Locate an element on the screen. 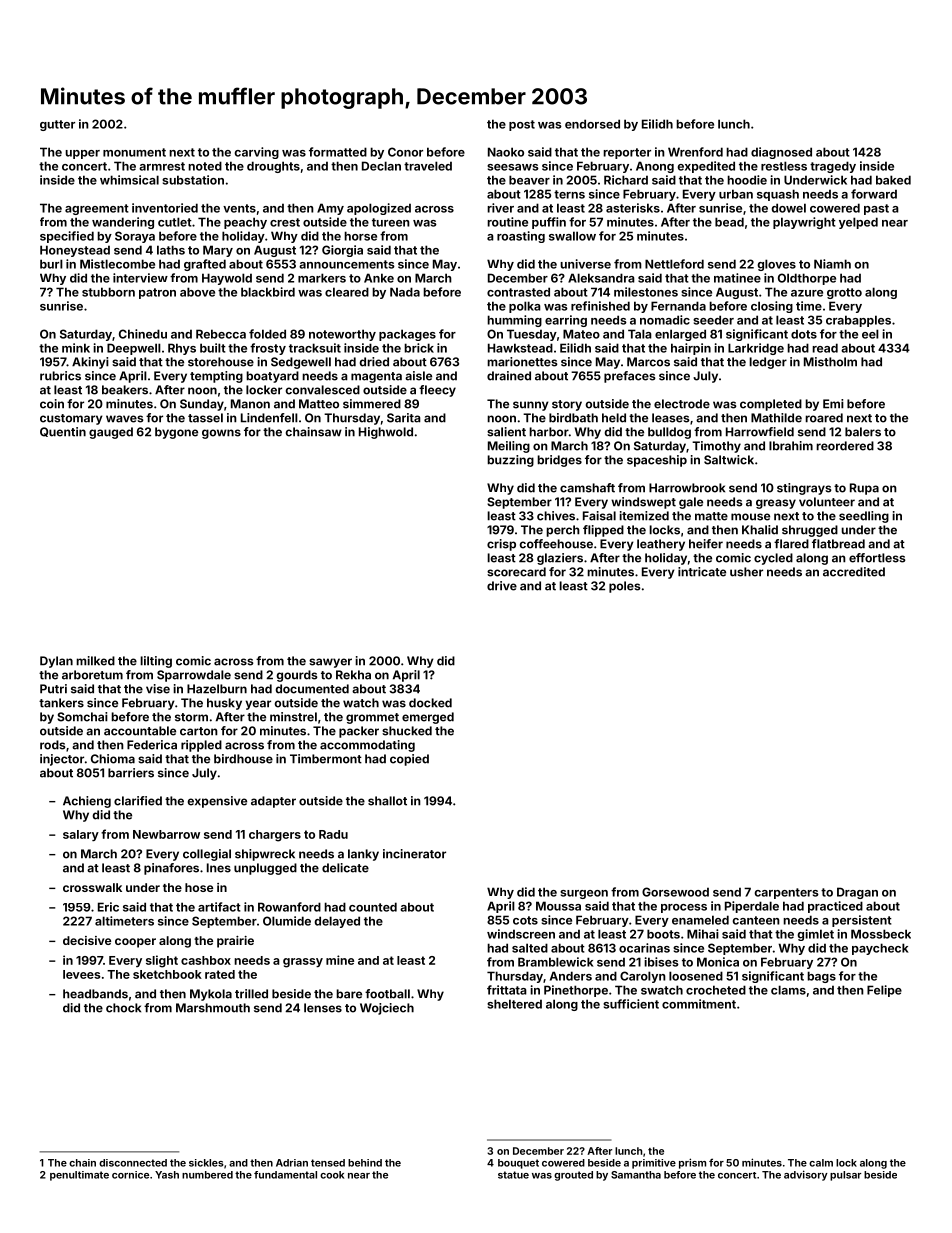  gutter is located at coordinates (57, 125).
